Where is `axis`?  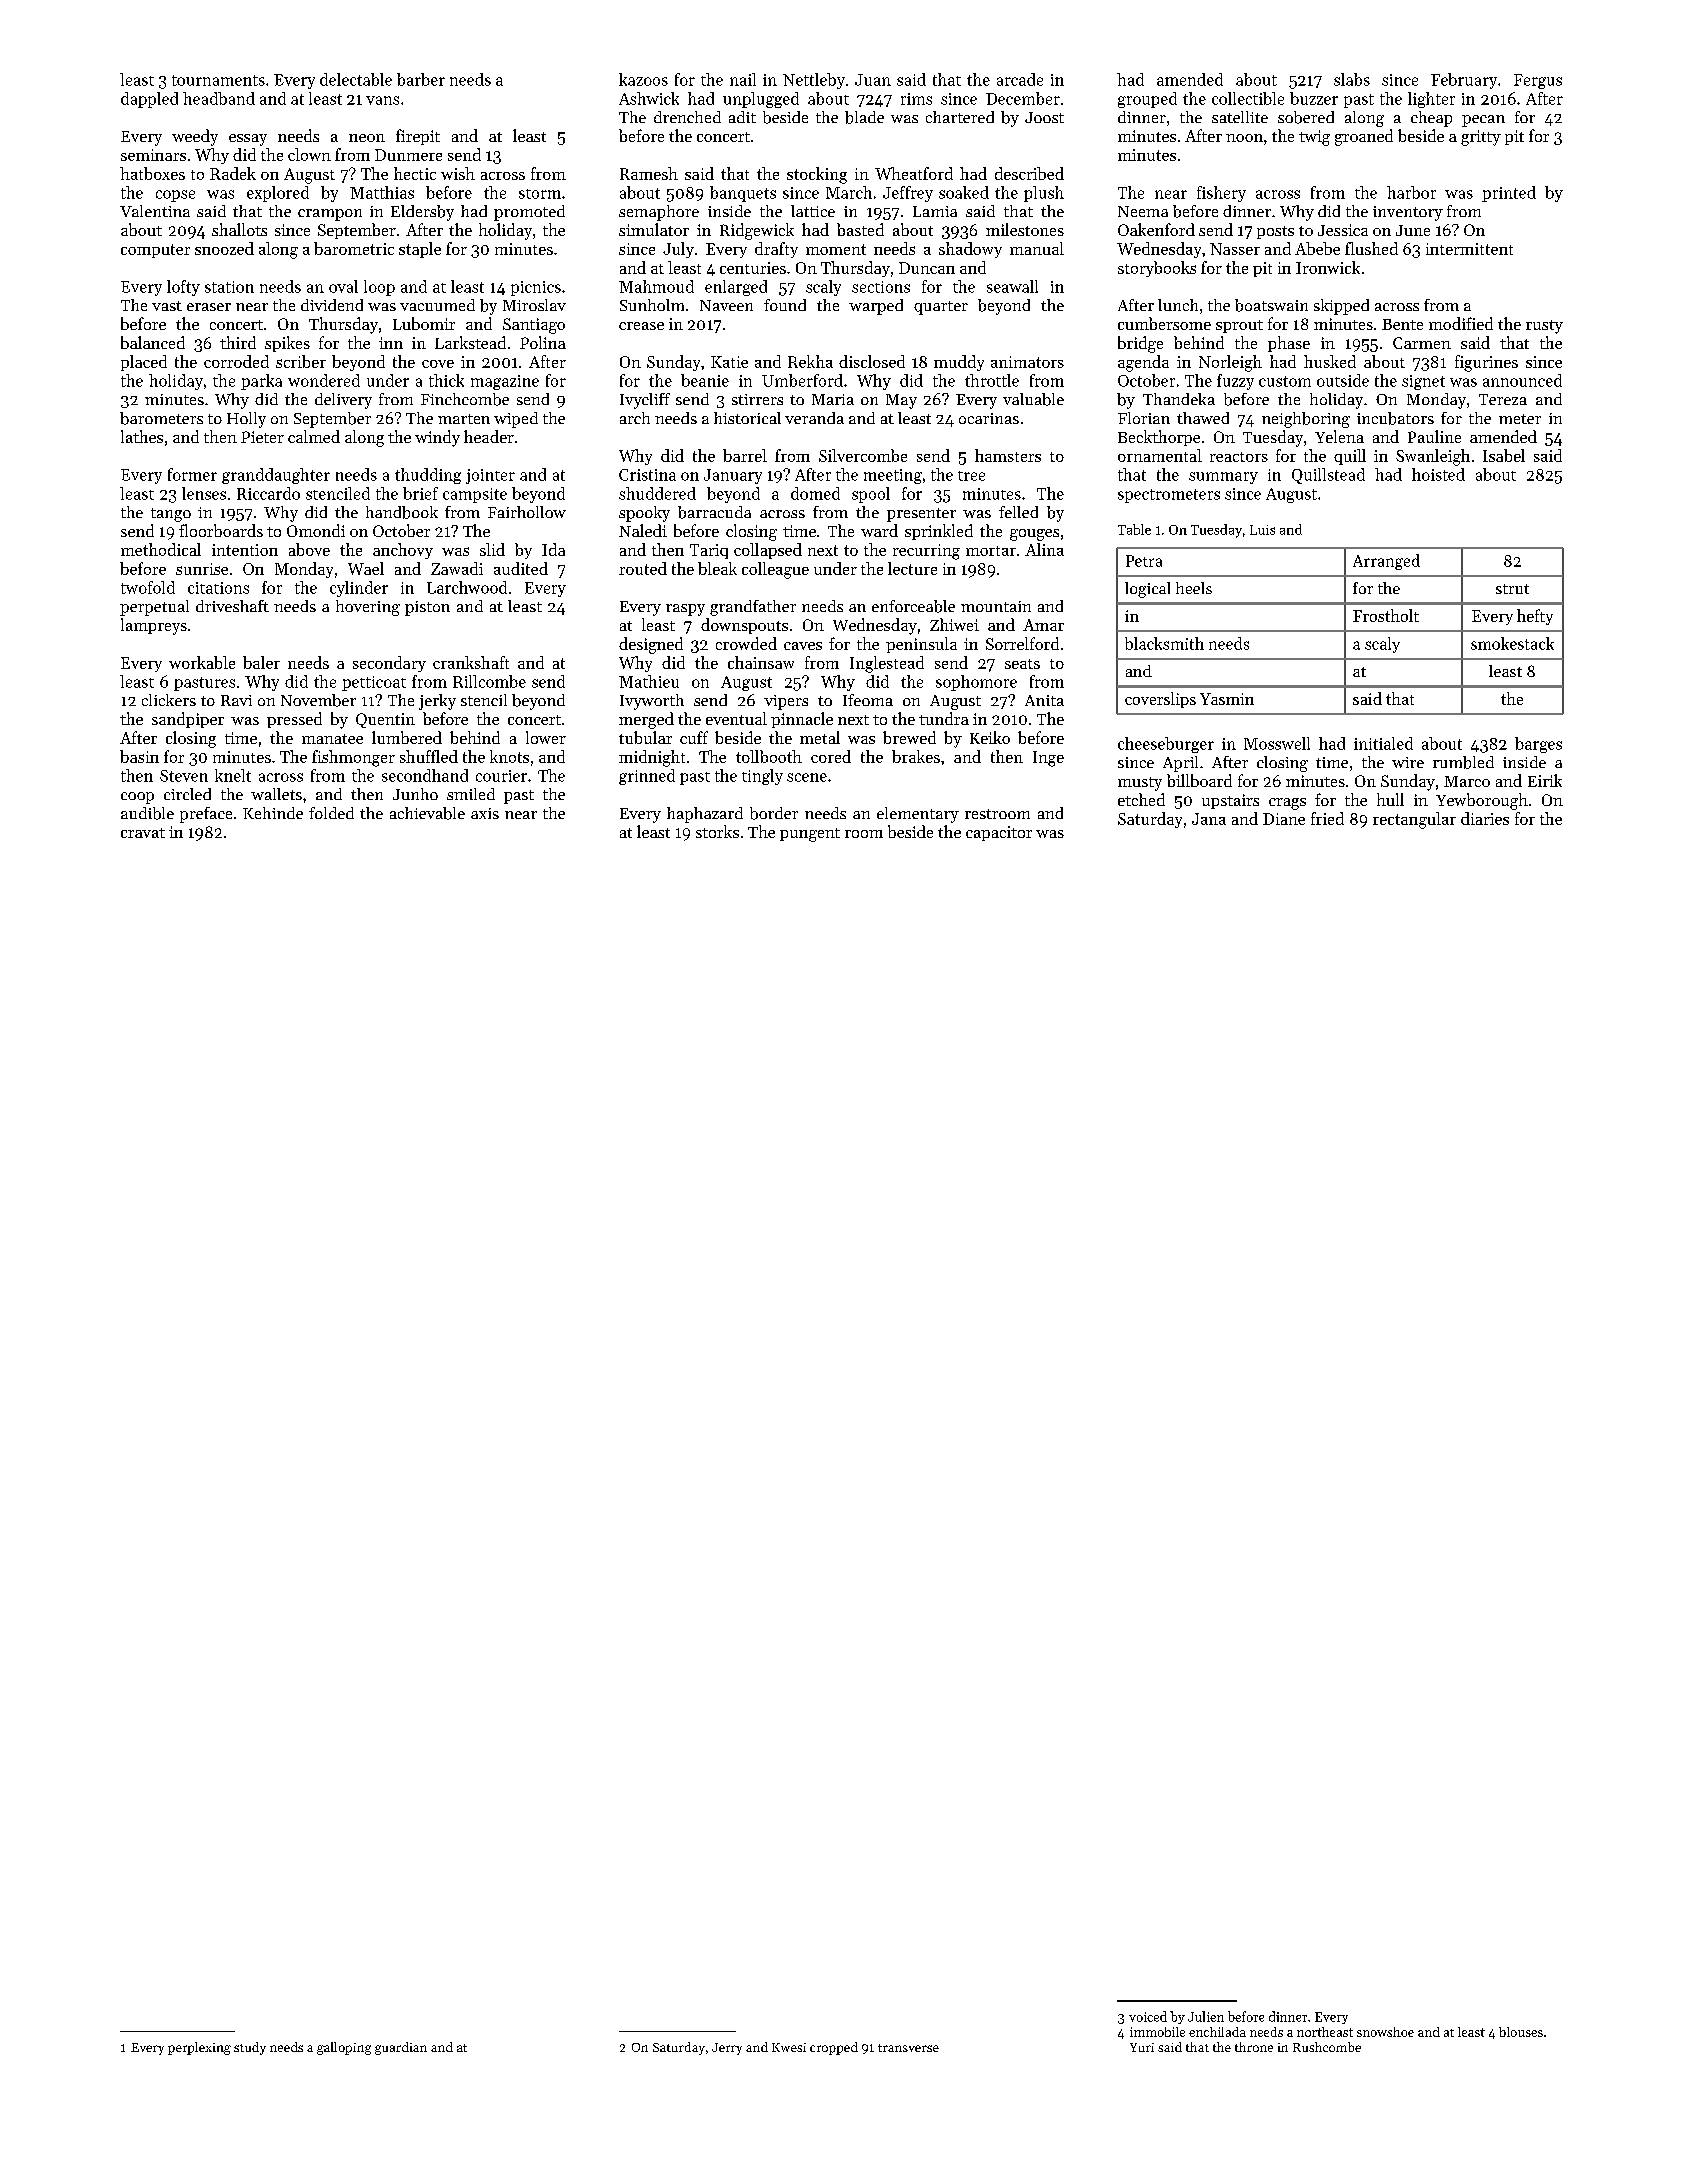 axis is located at coordinates (485, 813).
